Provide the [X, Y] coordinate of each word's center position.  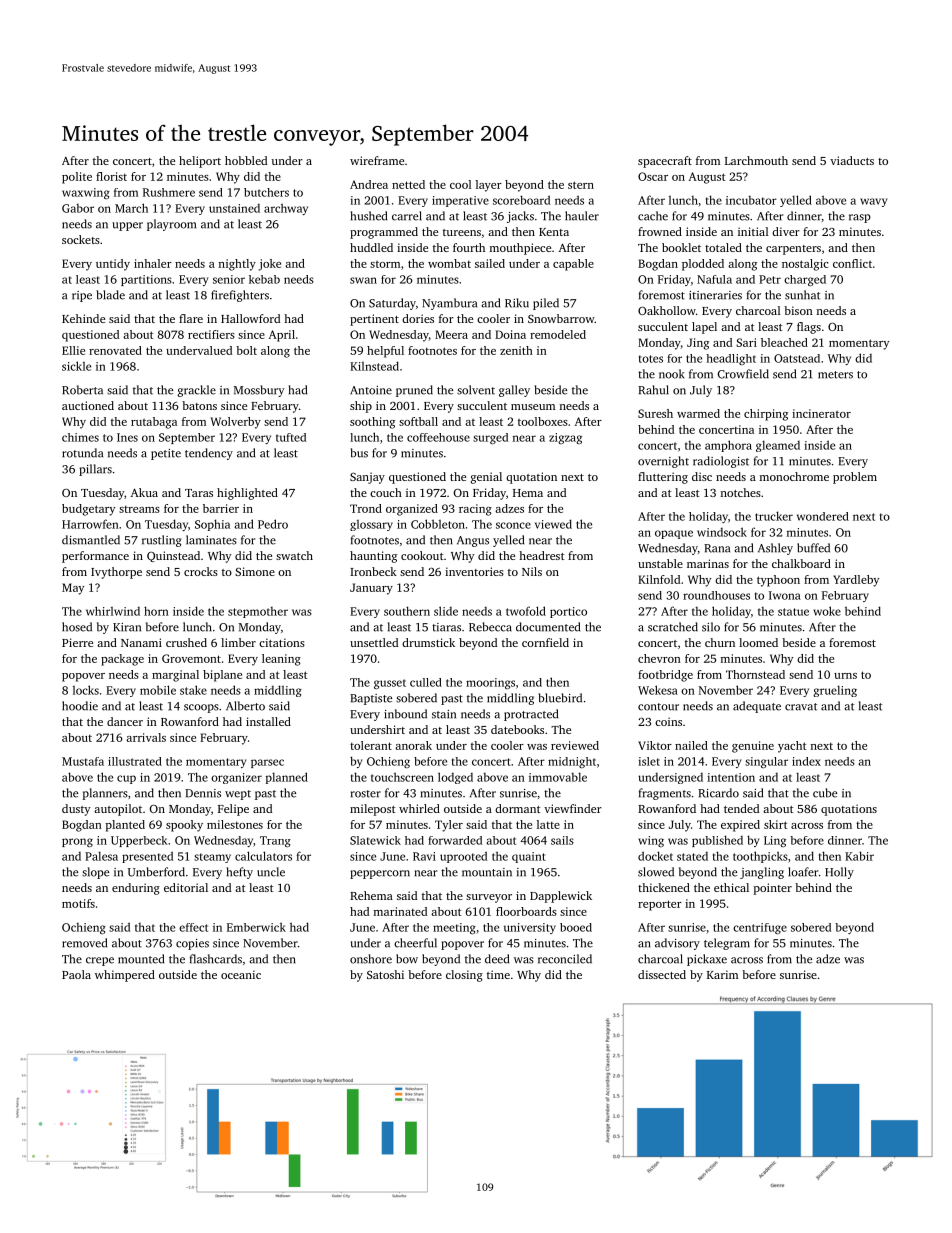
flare [191, 318]
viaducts [852, 160]
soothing [372, 423]
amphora [728, 446]
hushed [369, 216]
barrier [221, 508]
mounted [141, 959]
